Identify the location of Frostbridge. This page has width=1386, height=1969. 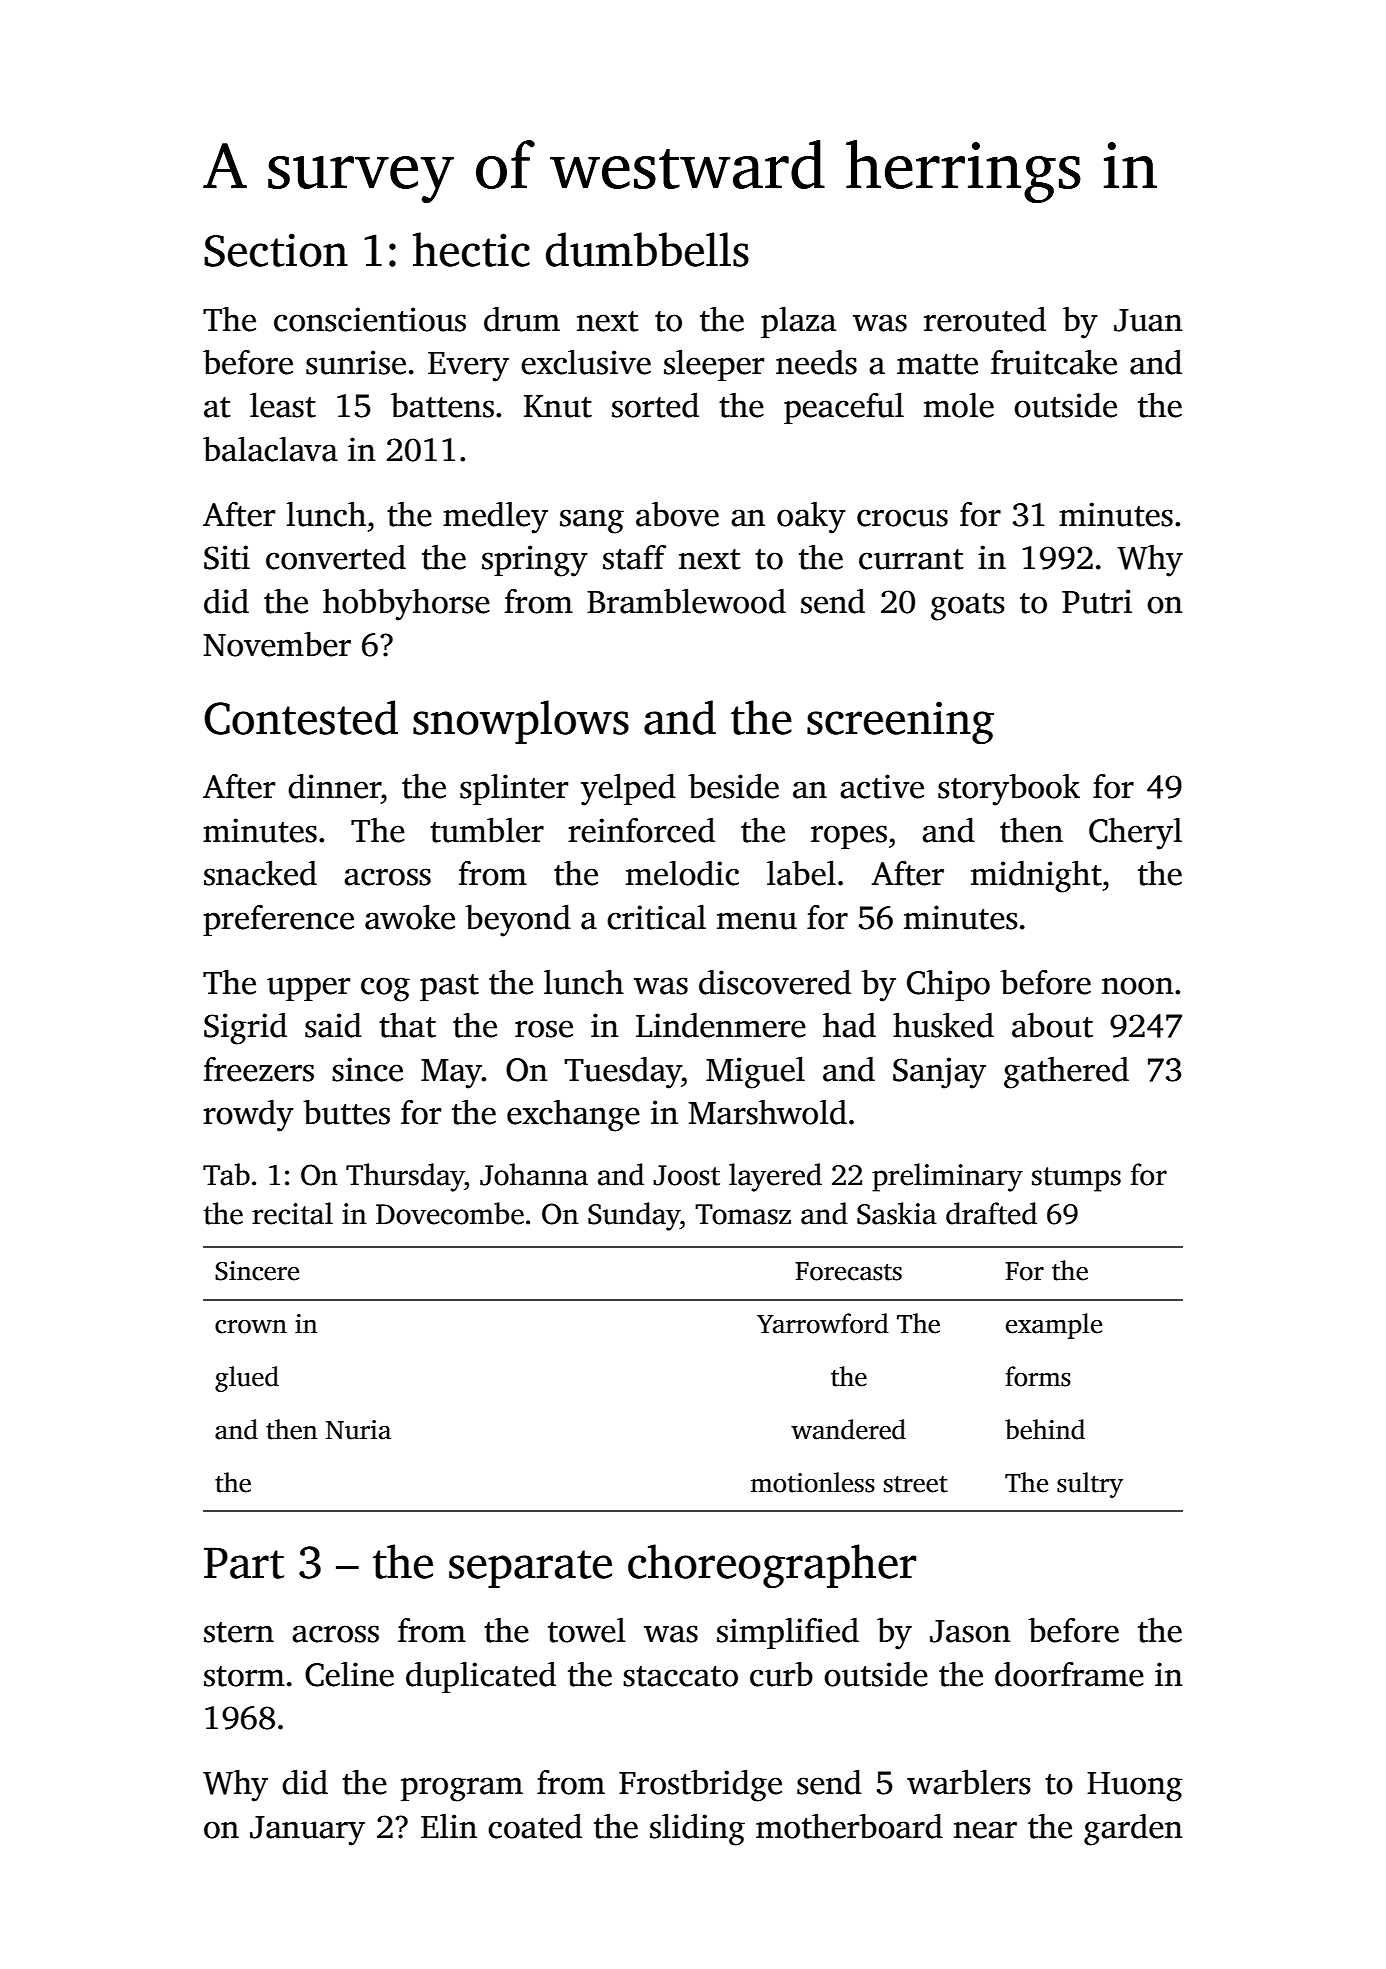
(700, 1786).
